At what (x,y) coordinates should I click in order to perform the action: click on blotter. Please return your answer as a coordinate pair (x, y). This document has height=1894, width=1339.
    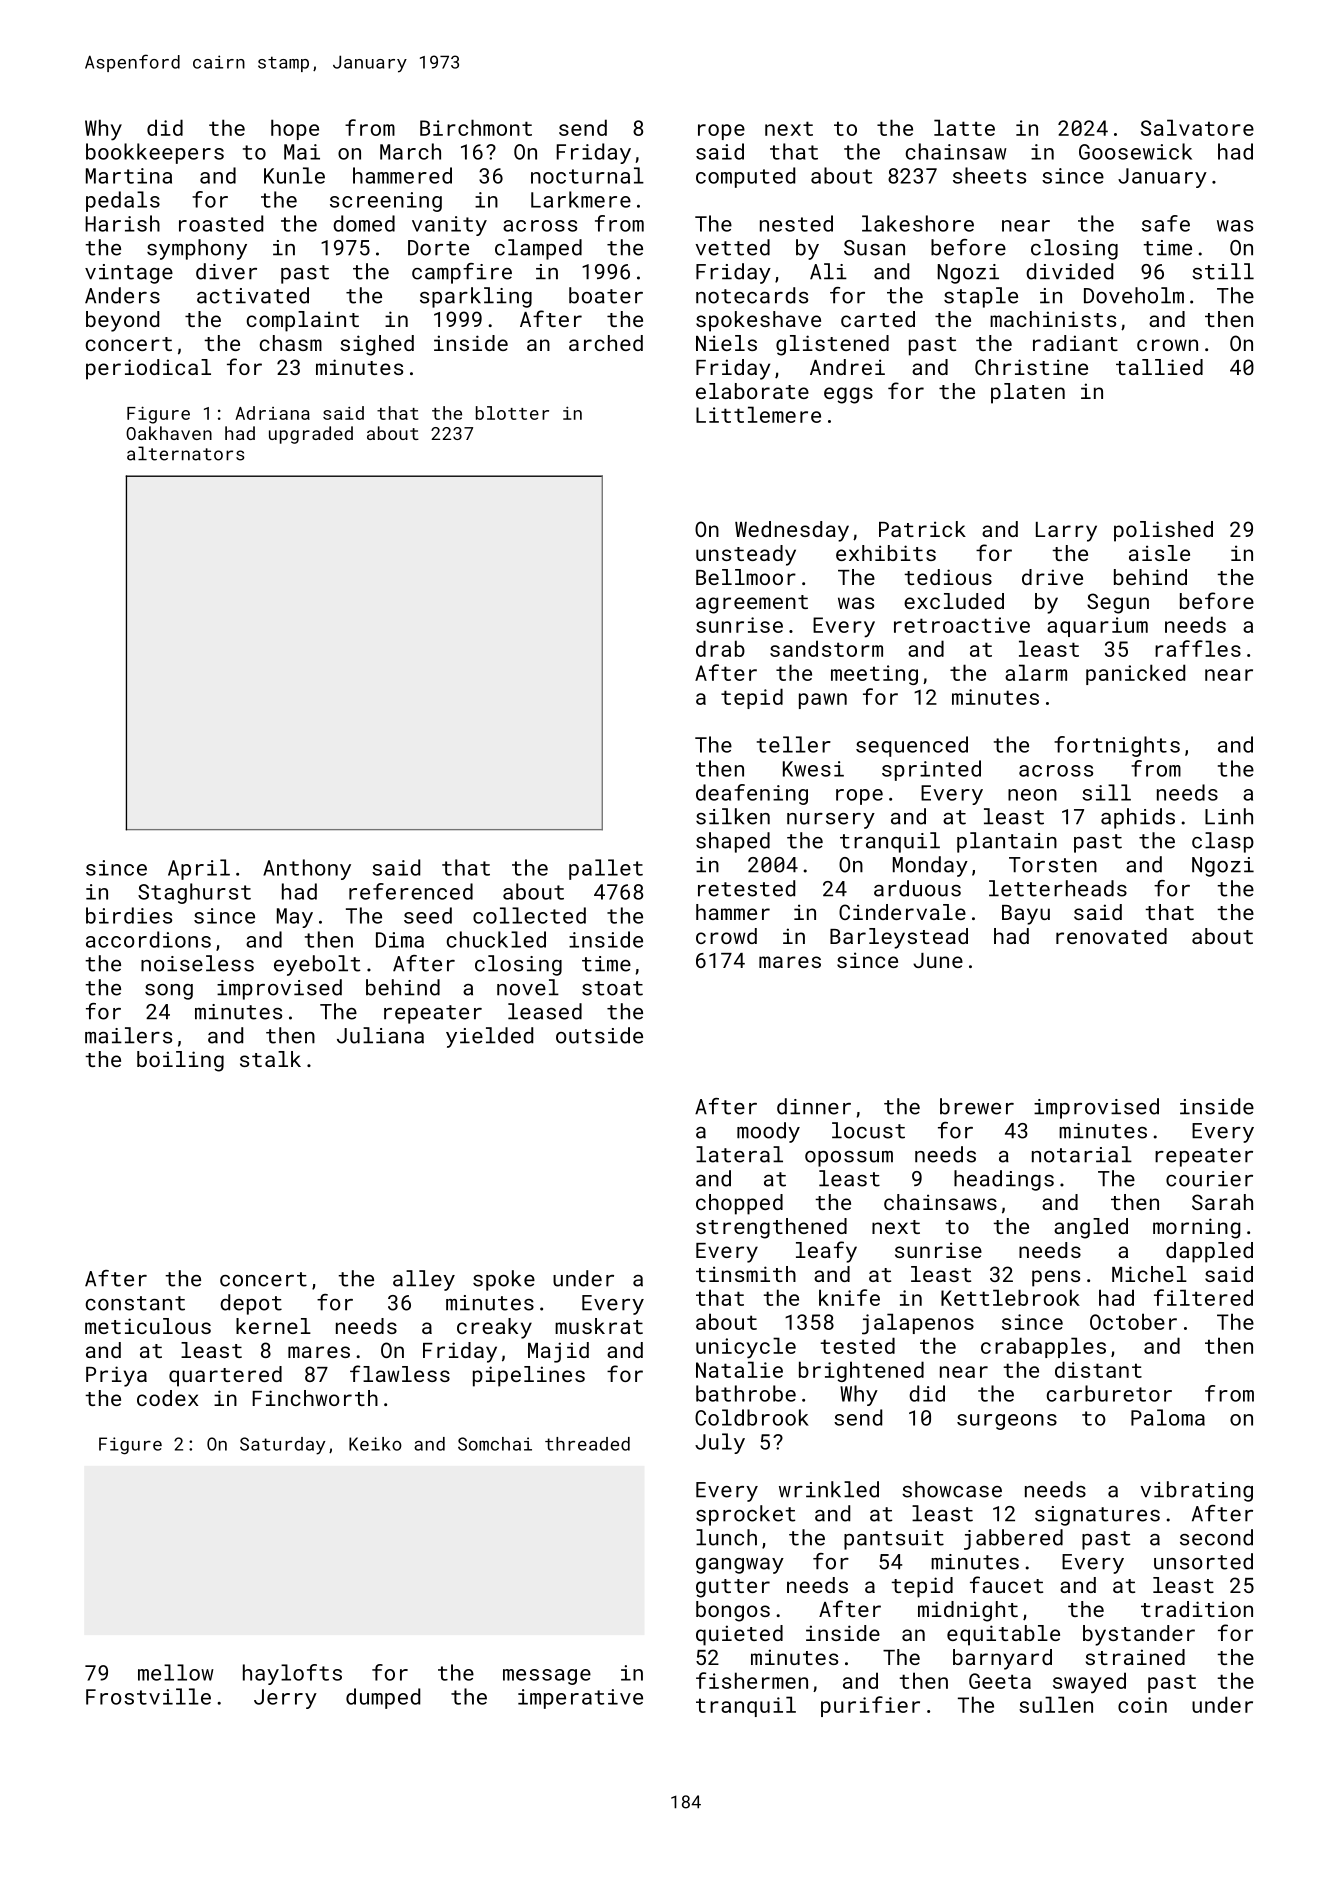
    Looking at the image, I should click on (512, 413).
